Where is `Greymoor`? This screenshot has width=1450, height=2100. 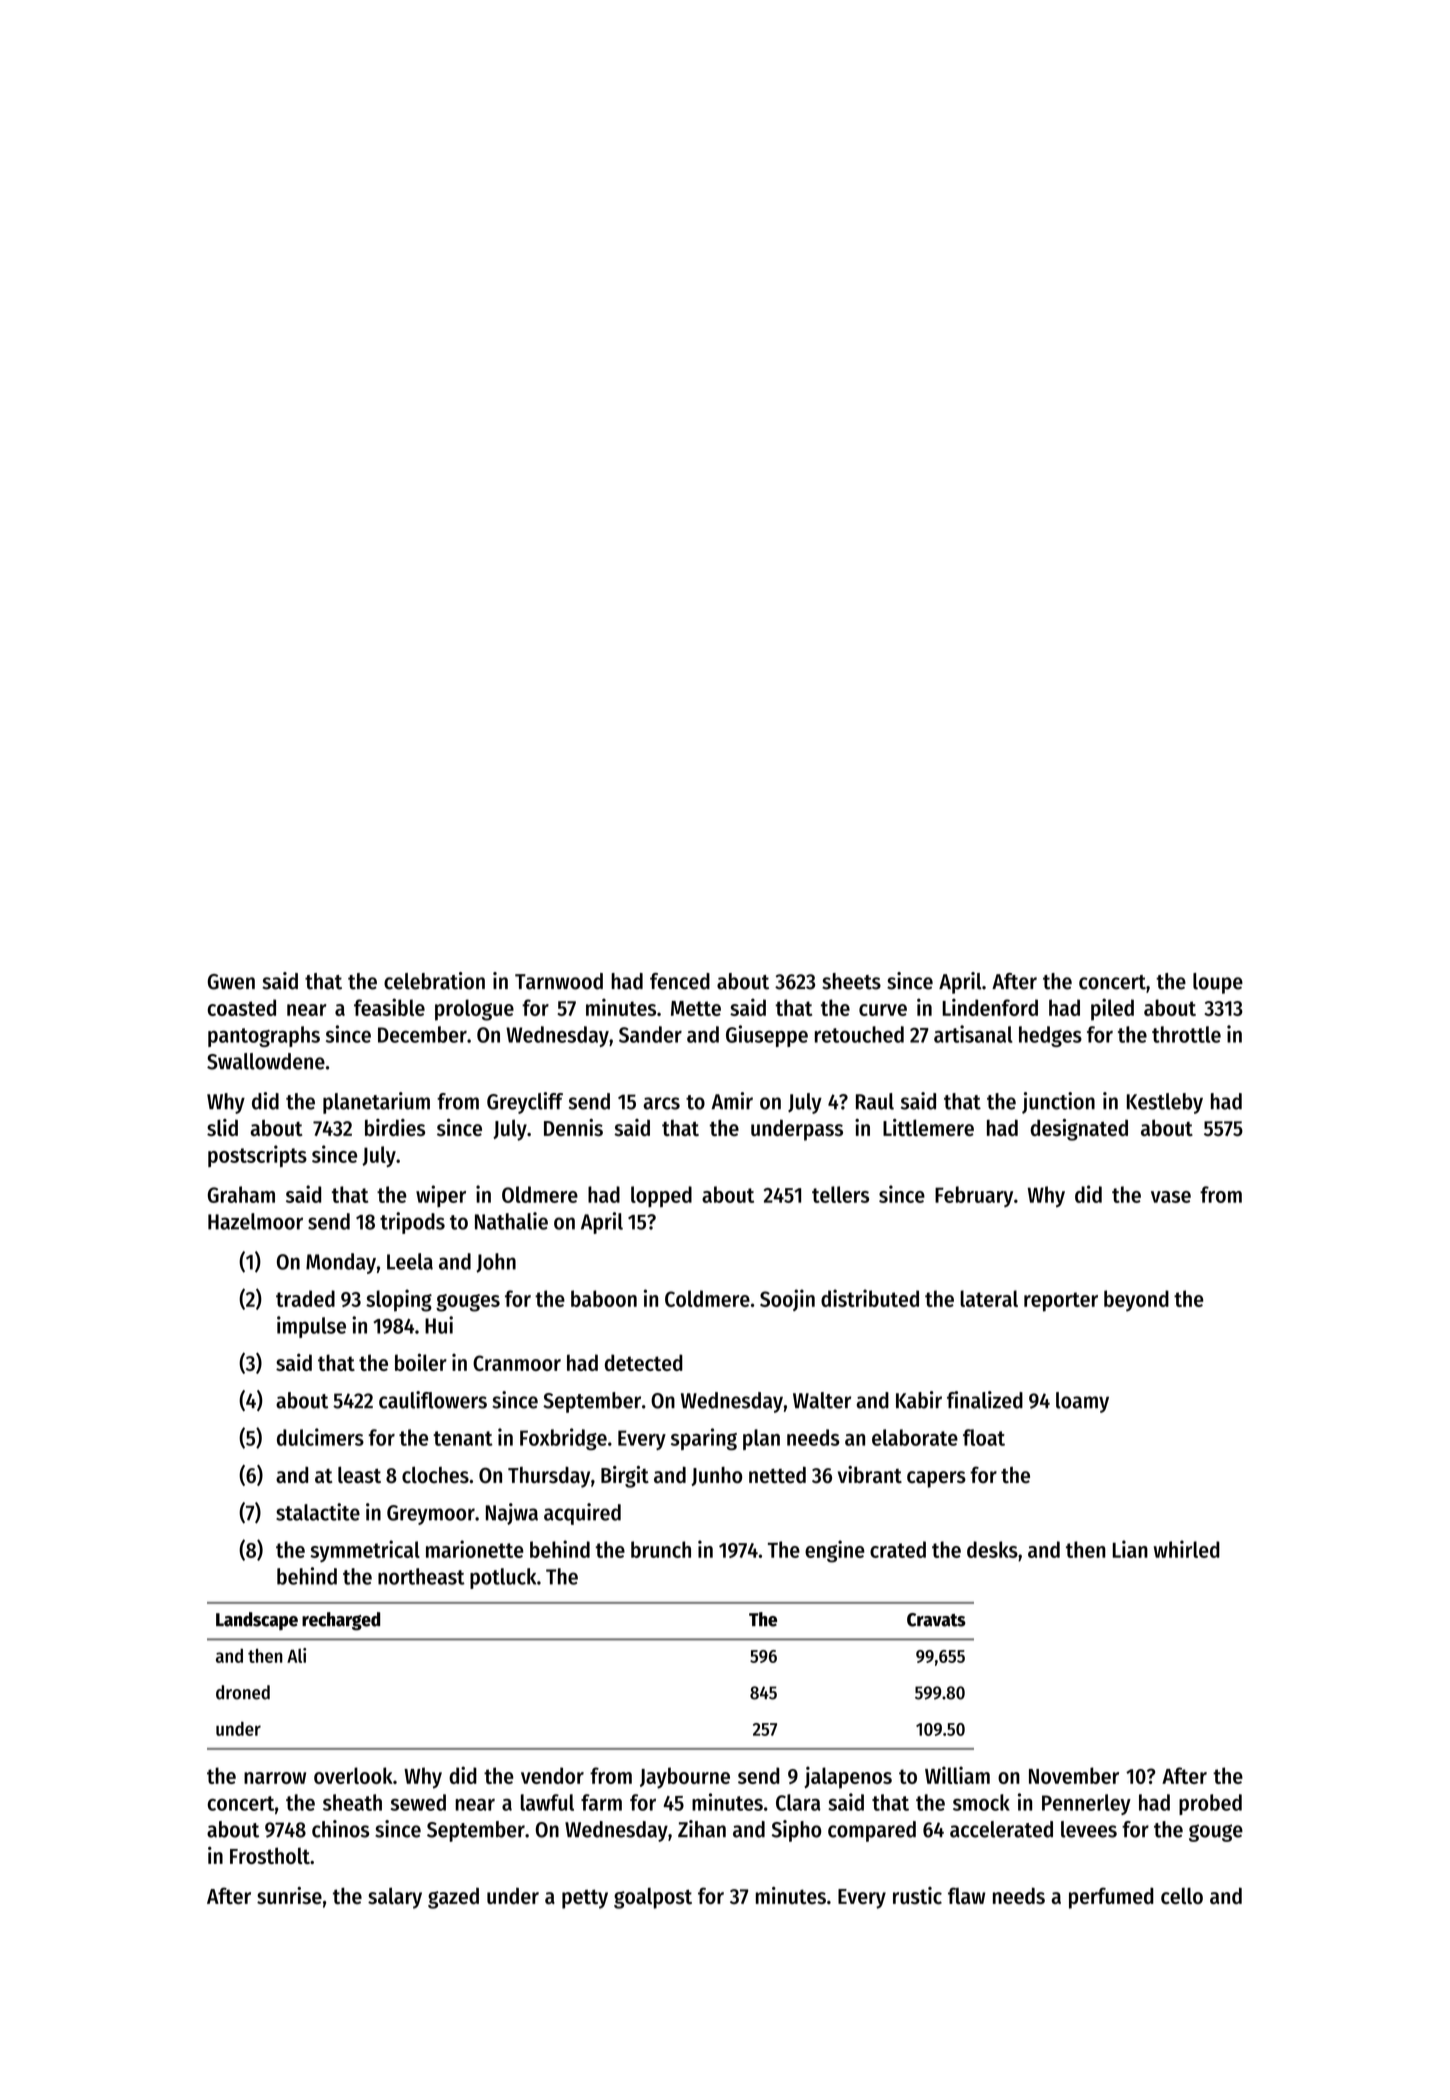 Greymoor is located at coordinates (431, 1515).
